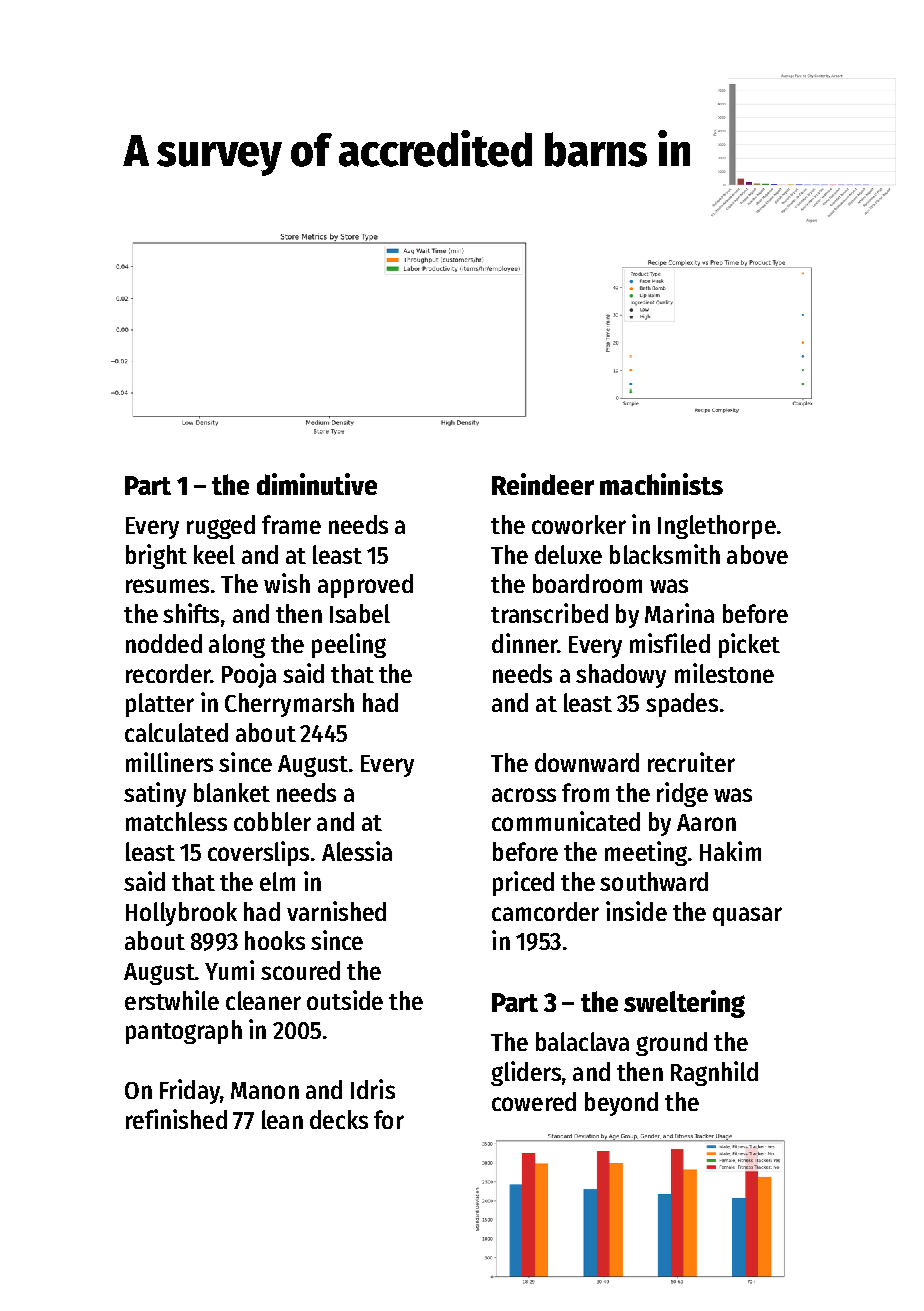 The height and width of the screenshot is (1311, 924). Describe the element at coordinates (691, 762) in the screenshot. I see `recruiter` at that location.
